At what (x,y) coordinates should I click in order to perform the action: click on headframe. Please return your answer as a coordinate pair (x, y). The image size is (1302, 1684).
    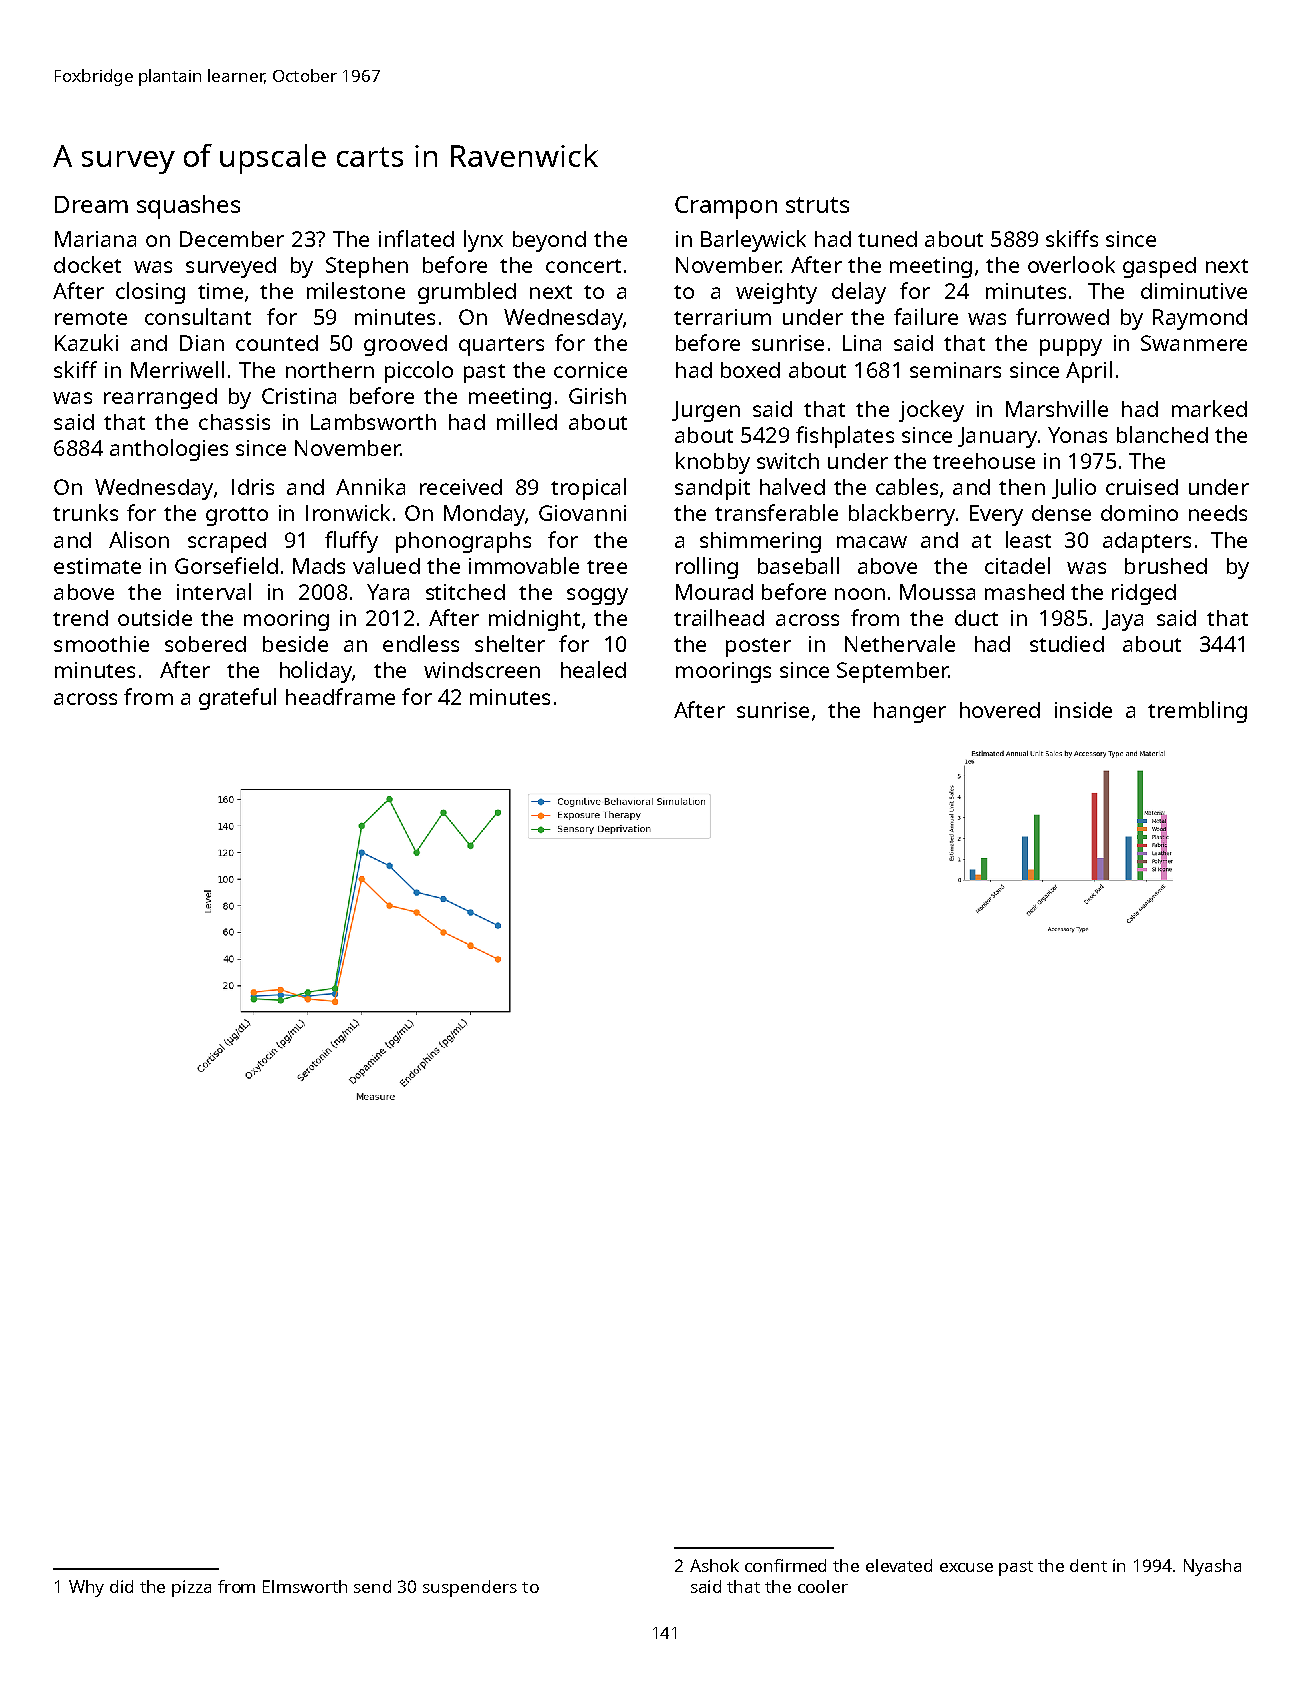
    Looking at the image, I should click on (340, 696).
